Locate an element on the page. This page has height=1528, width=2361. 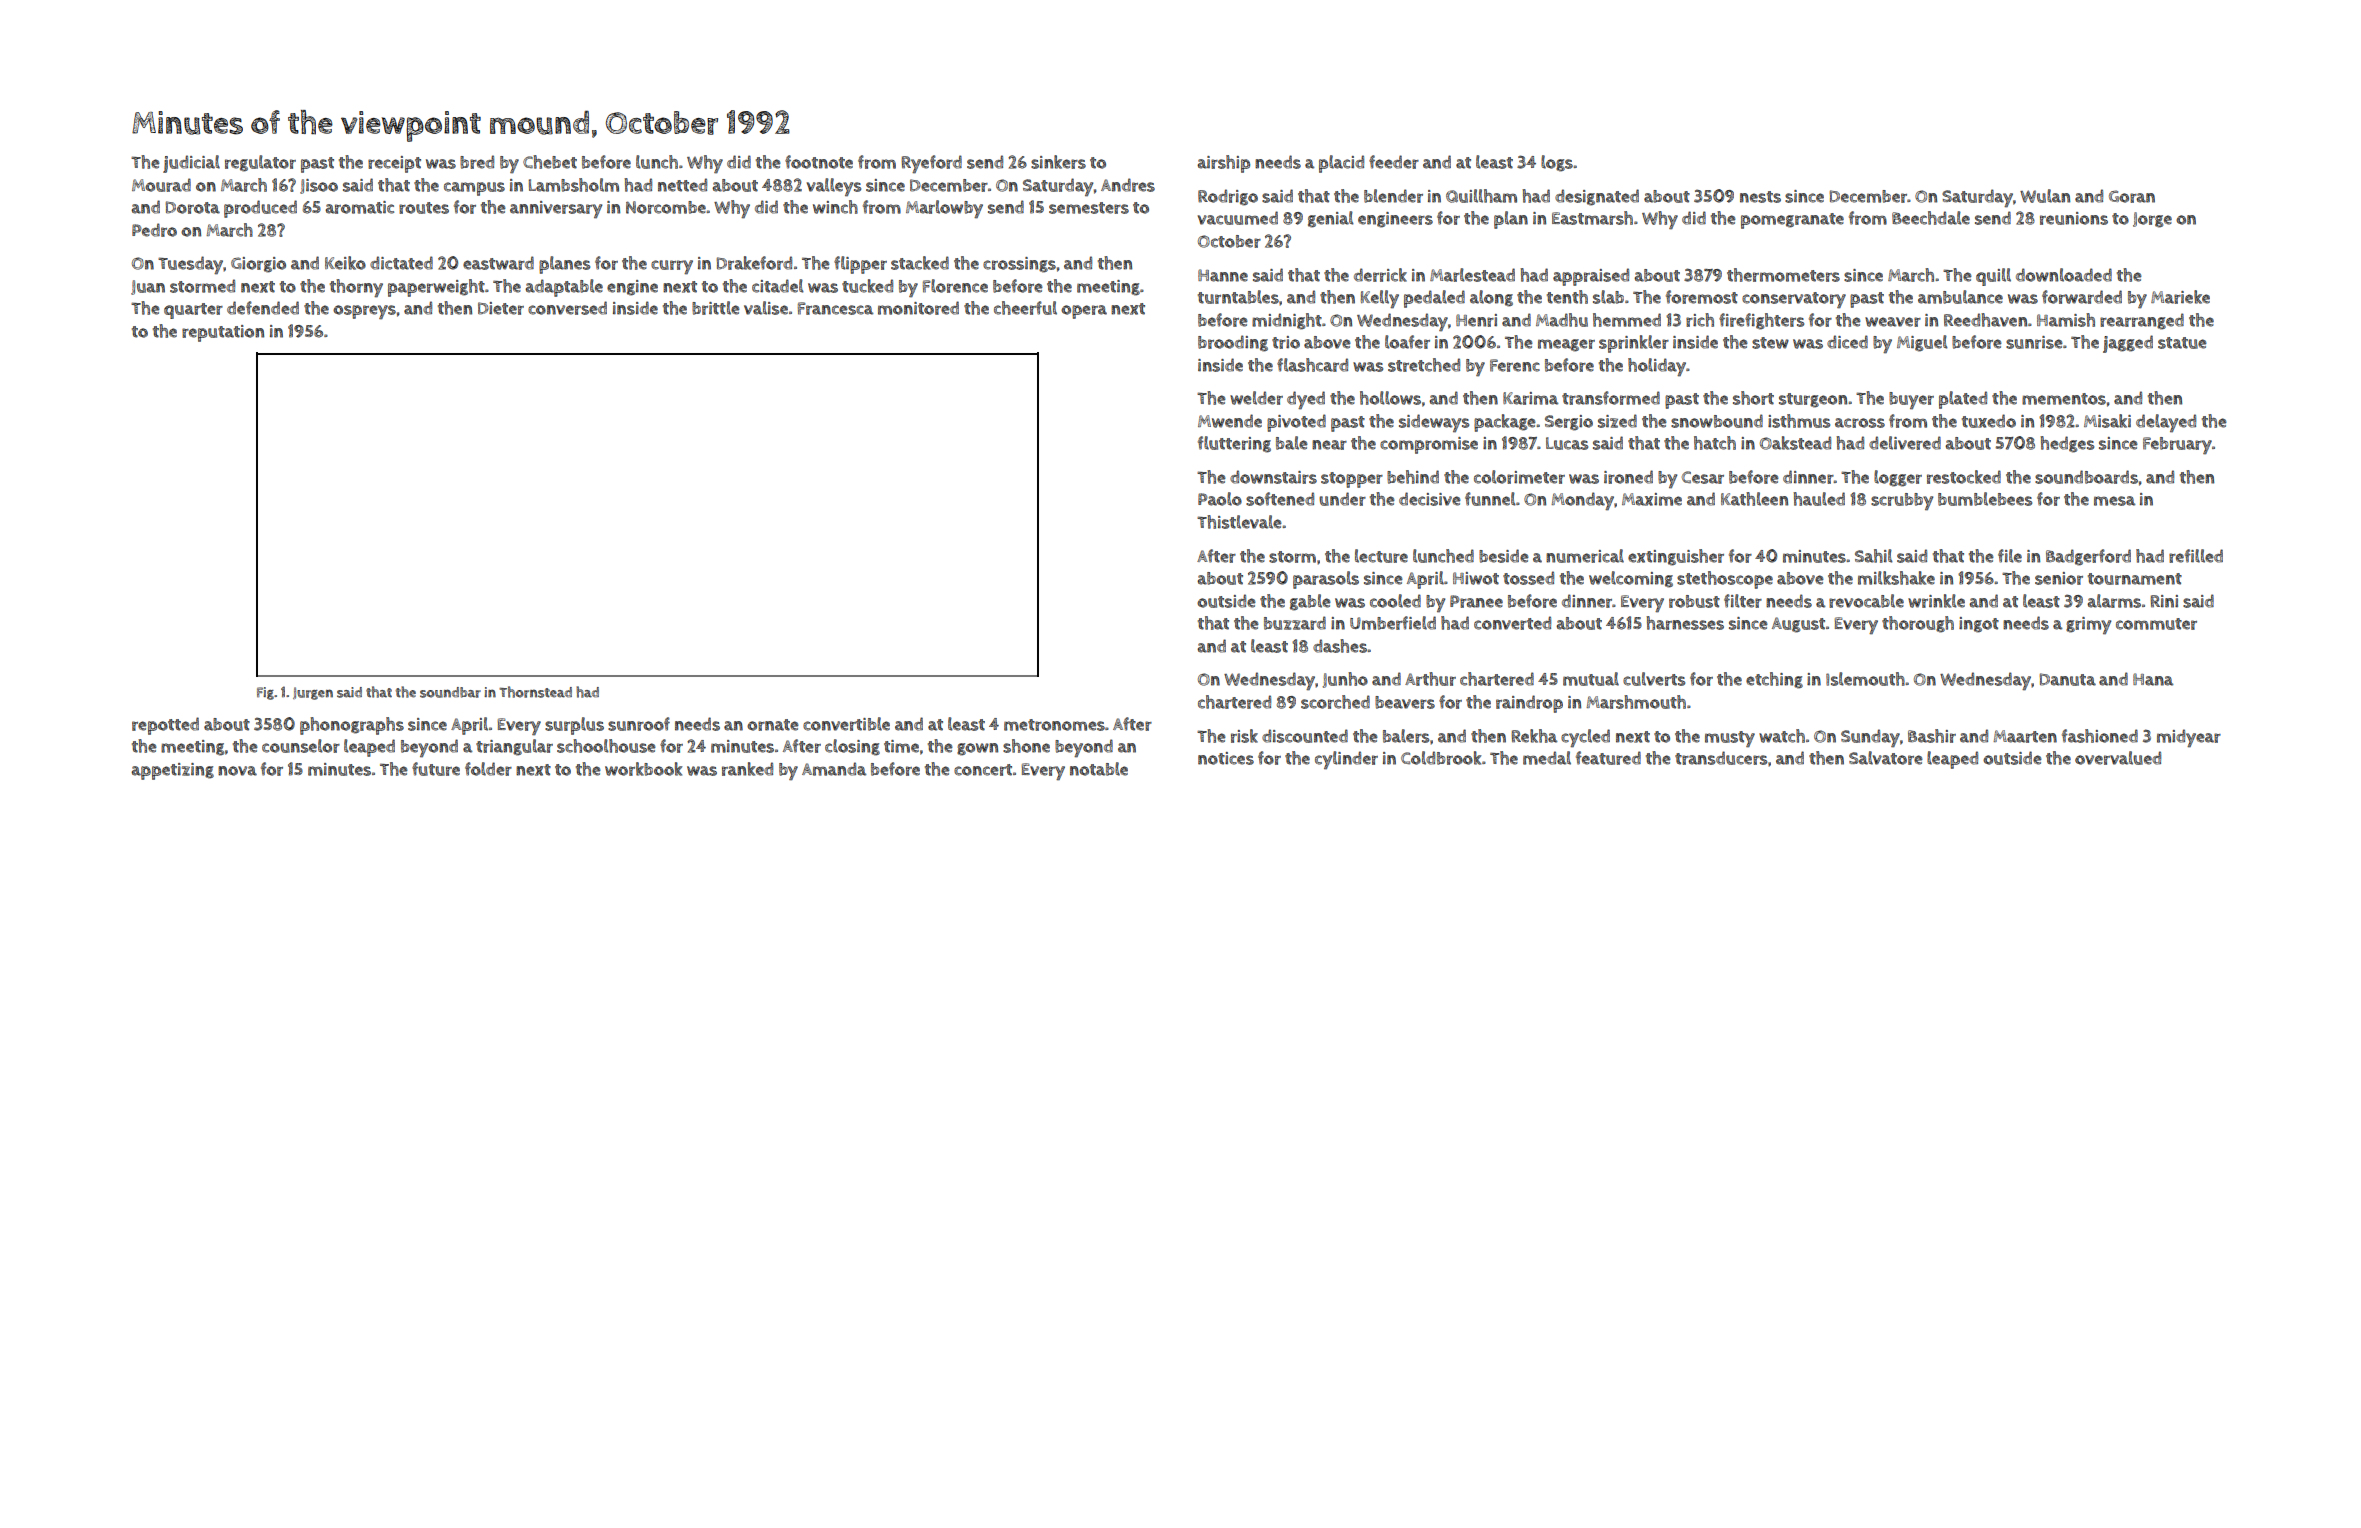
Paolo is located at coordinates (1220, 499).
